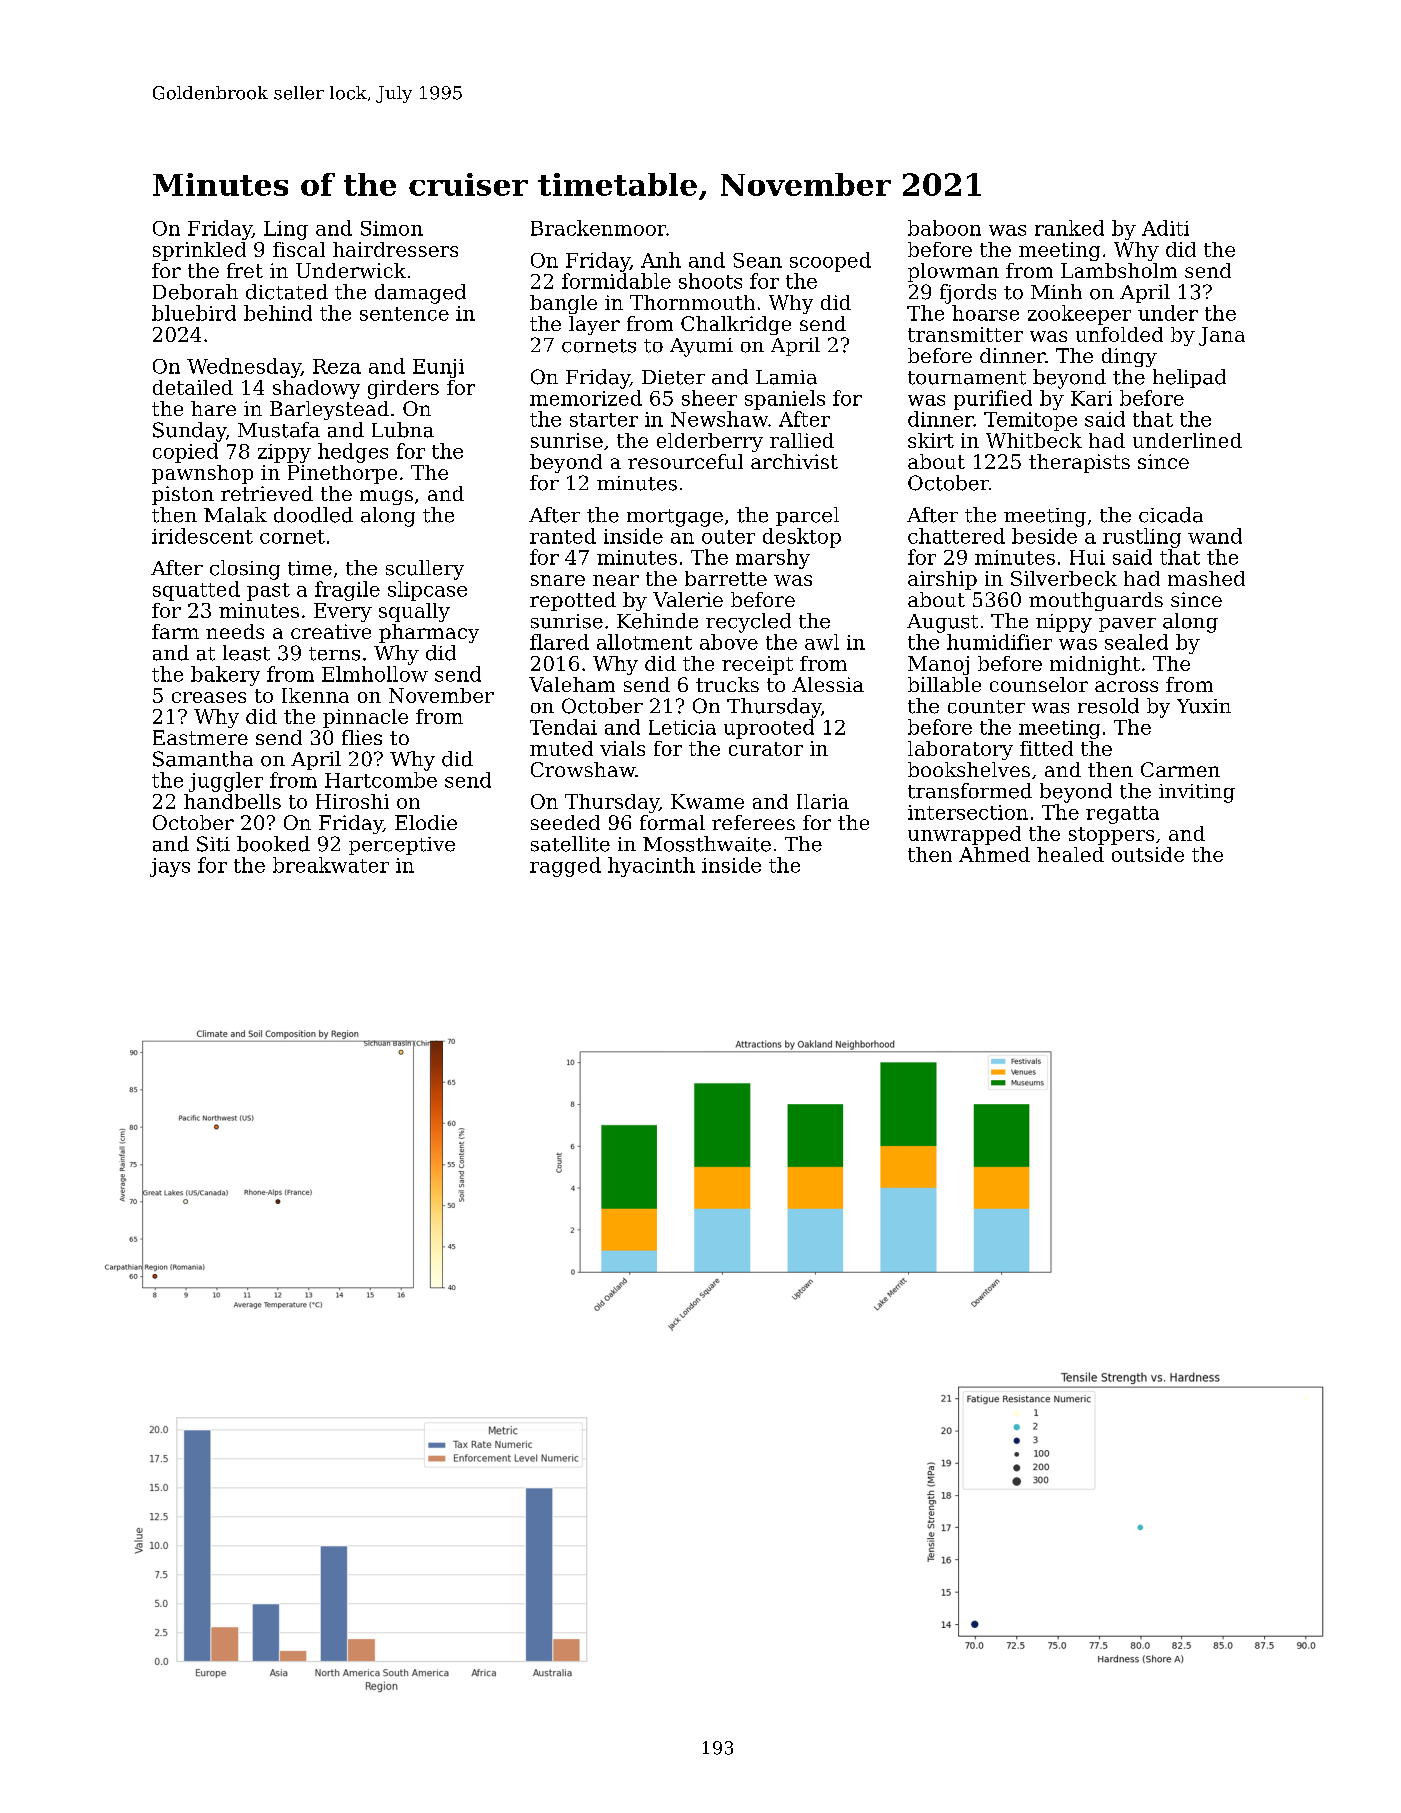  Describe the element at coordinates (1064, 578) in the page. I see `Silverbeck` at that location.
